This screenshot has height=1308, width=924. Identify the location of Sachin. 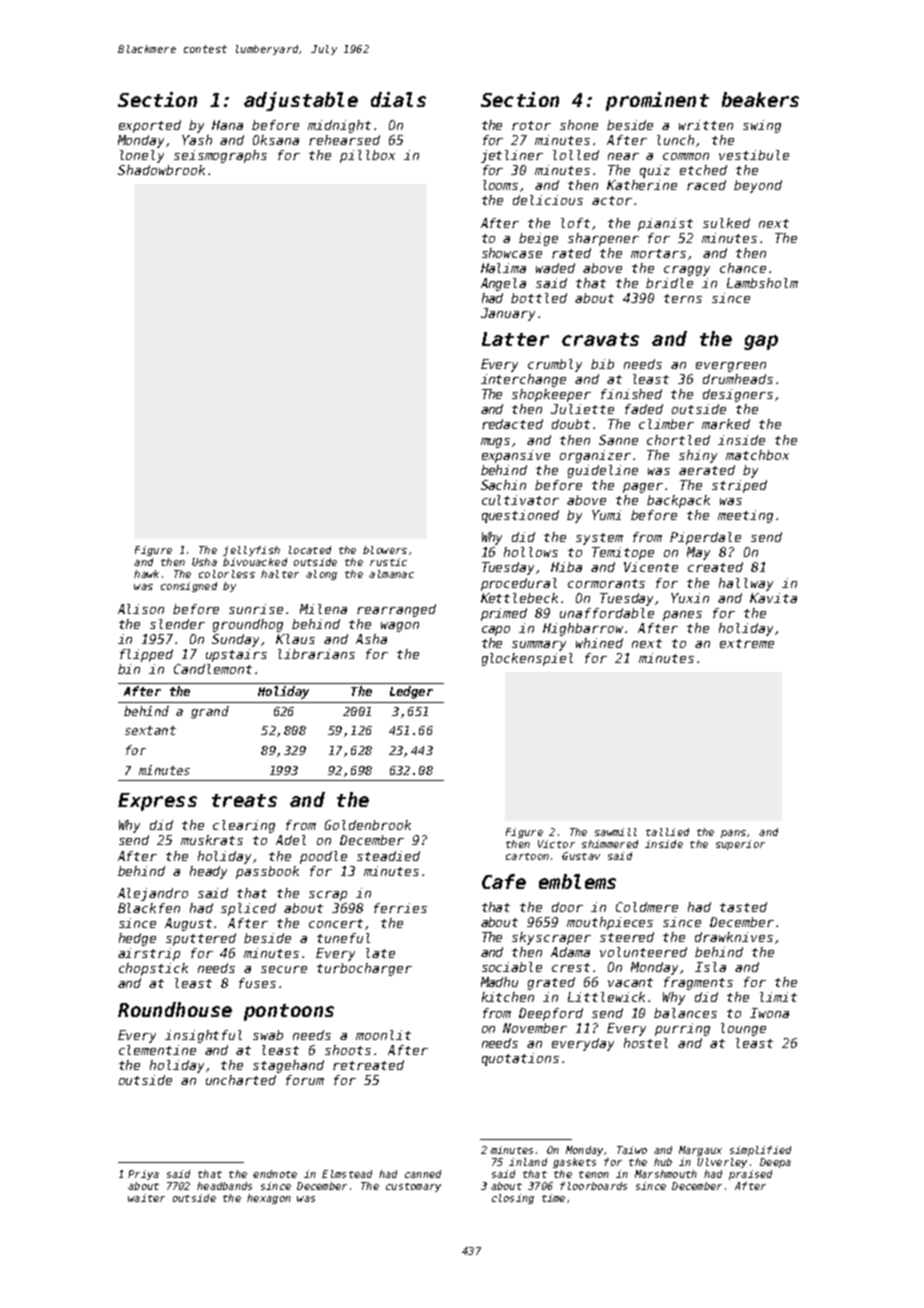
(503, 485).
